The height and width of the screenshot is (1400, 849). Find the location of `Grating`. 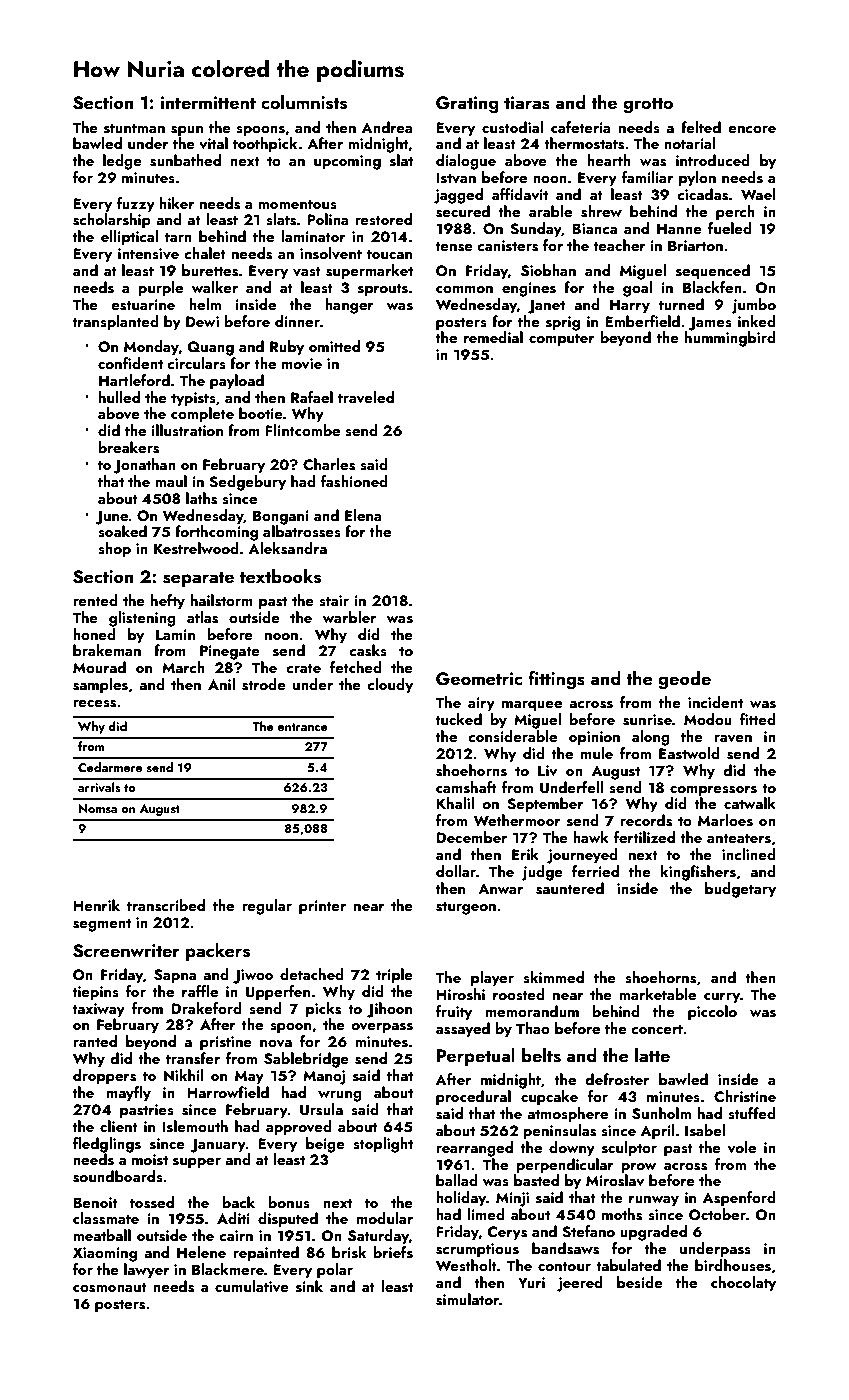

Grating is located at coordinates (467, 105).
